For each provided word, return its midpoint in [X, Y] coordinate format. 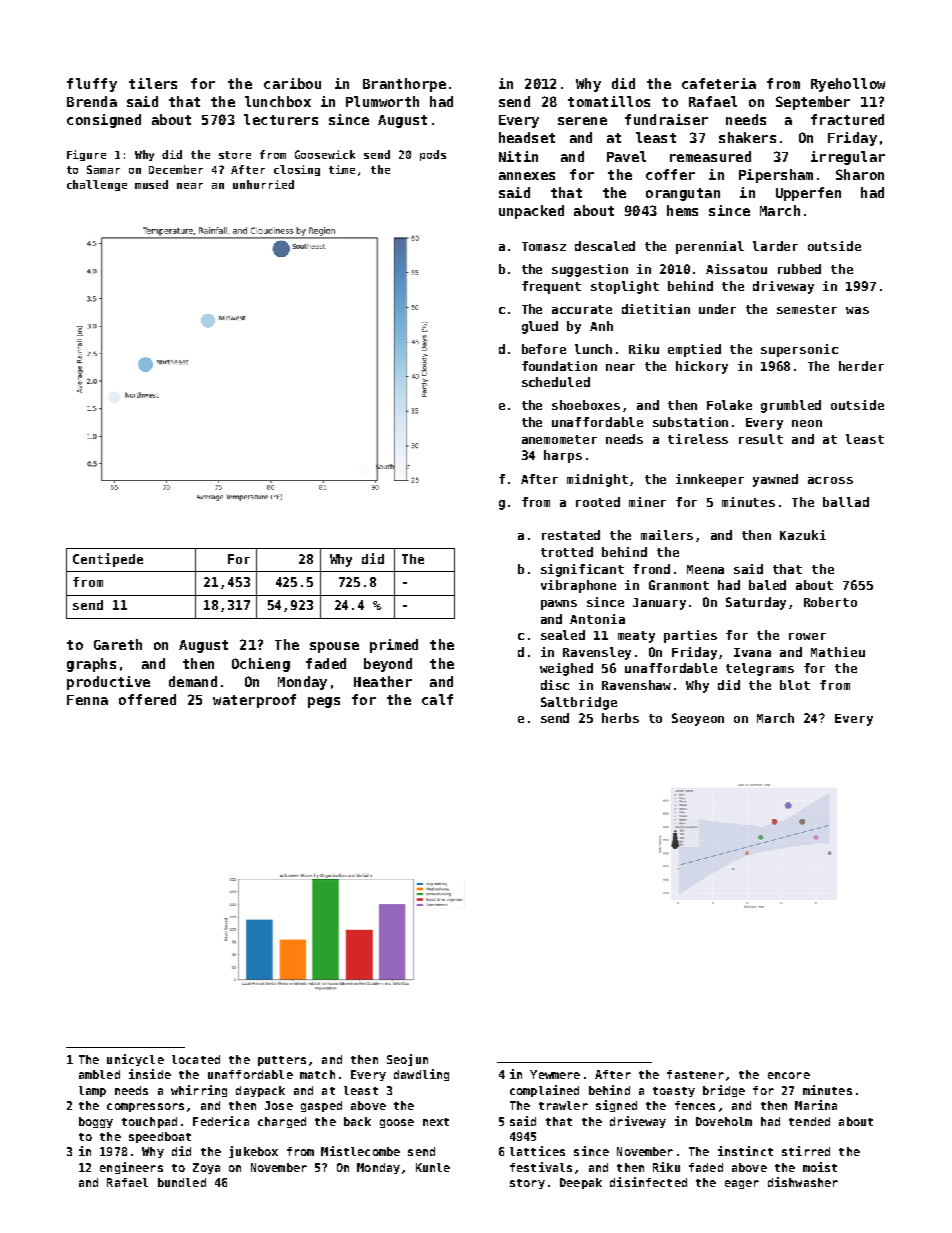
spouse [334, 647]
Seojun [407, 1060]
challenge [97, 185]
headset [527, 137]
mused [151, 184]
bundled [182, 1182]
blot [795, 685]
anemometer [559, 439]
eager [742, 1184]
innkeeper [710, 480]
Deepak [581, 1183]
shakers [747, 137]
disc [555, 685]
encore [789, 1075]
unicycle [135, 1060]
